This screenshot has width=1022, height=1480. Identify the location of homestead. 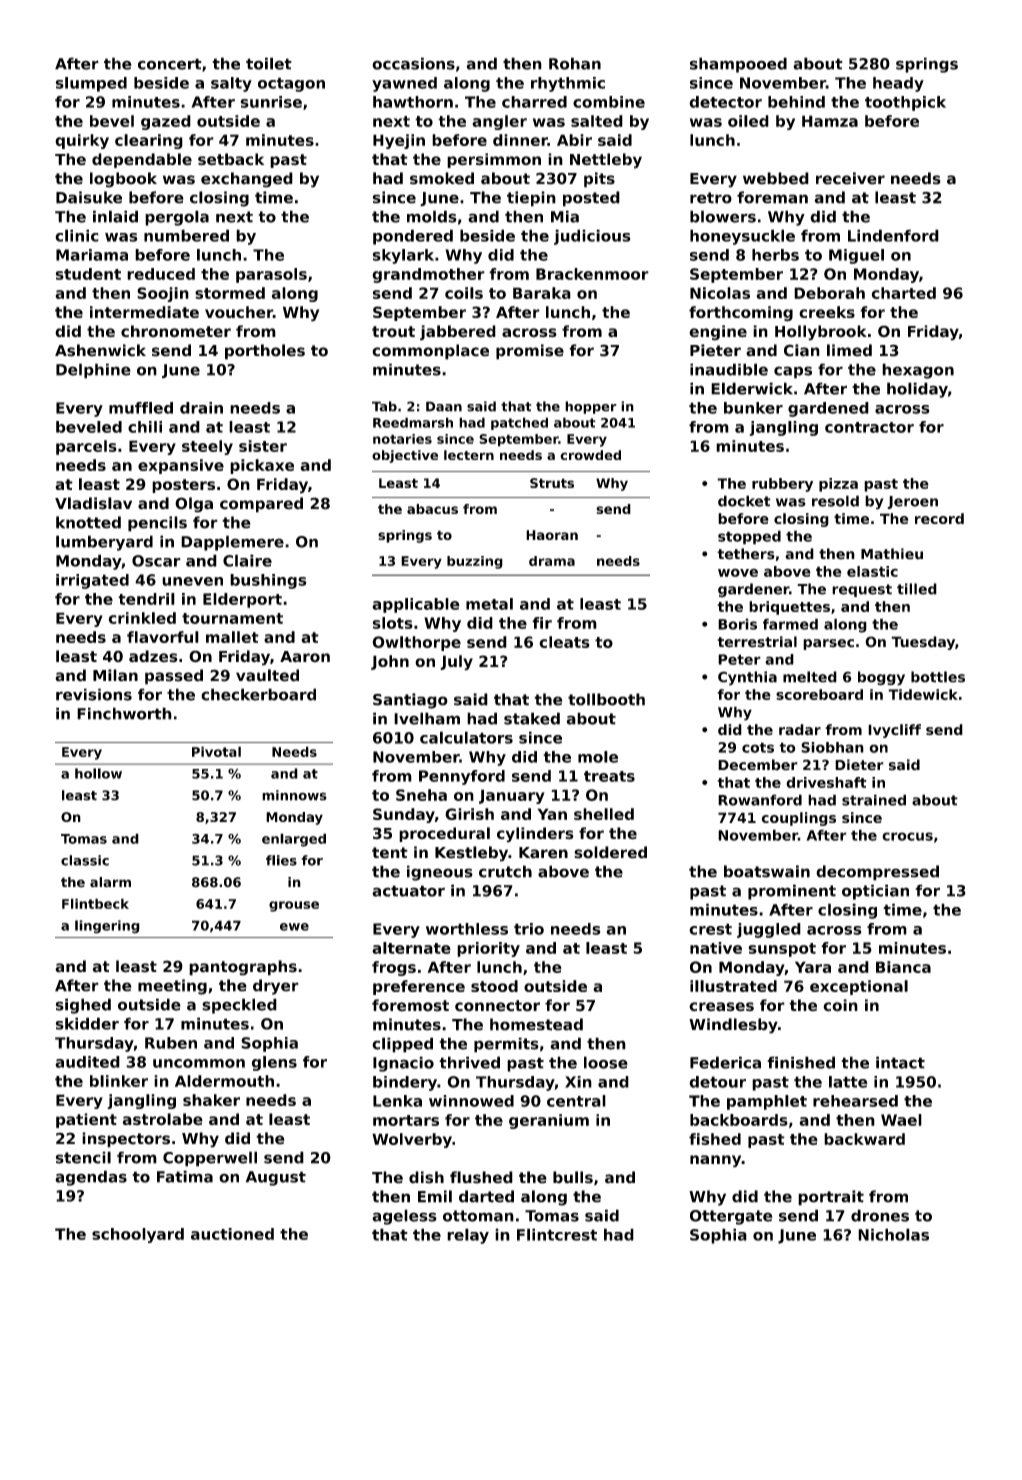
(536, 1024).
